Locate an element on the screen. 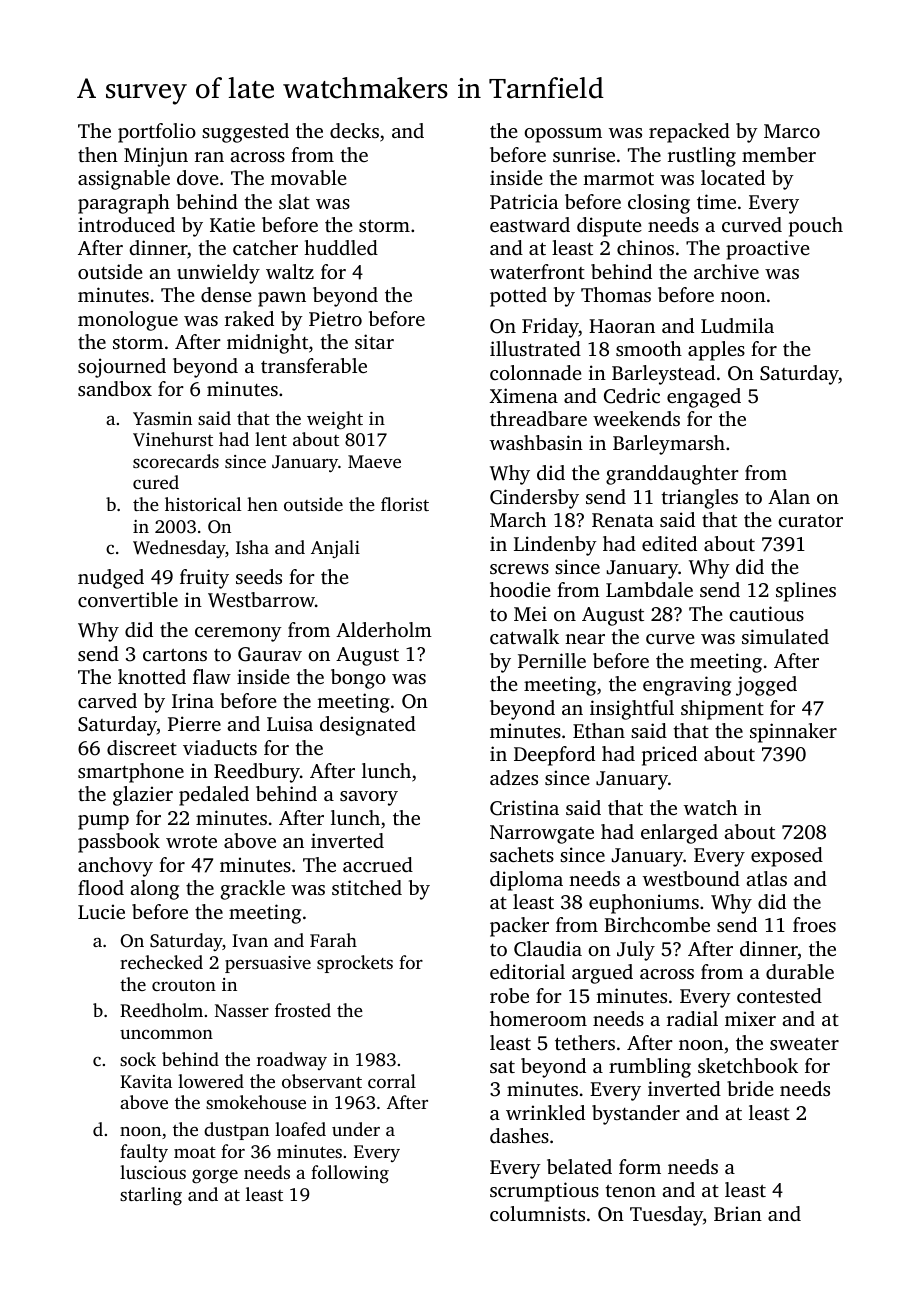 Image resolution: width=924 pixels, height=1311 pixels. suggested is located at coordinates (245, 133).
